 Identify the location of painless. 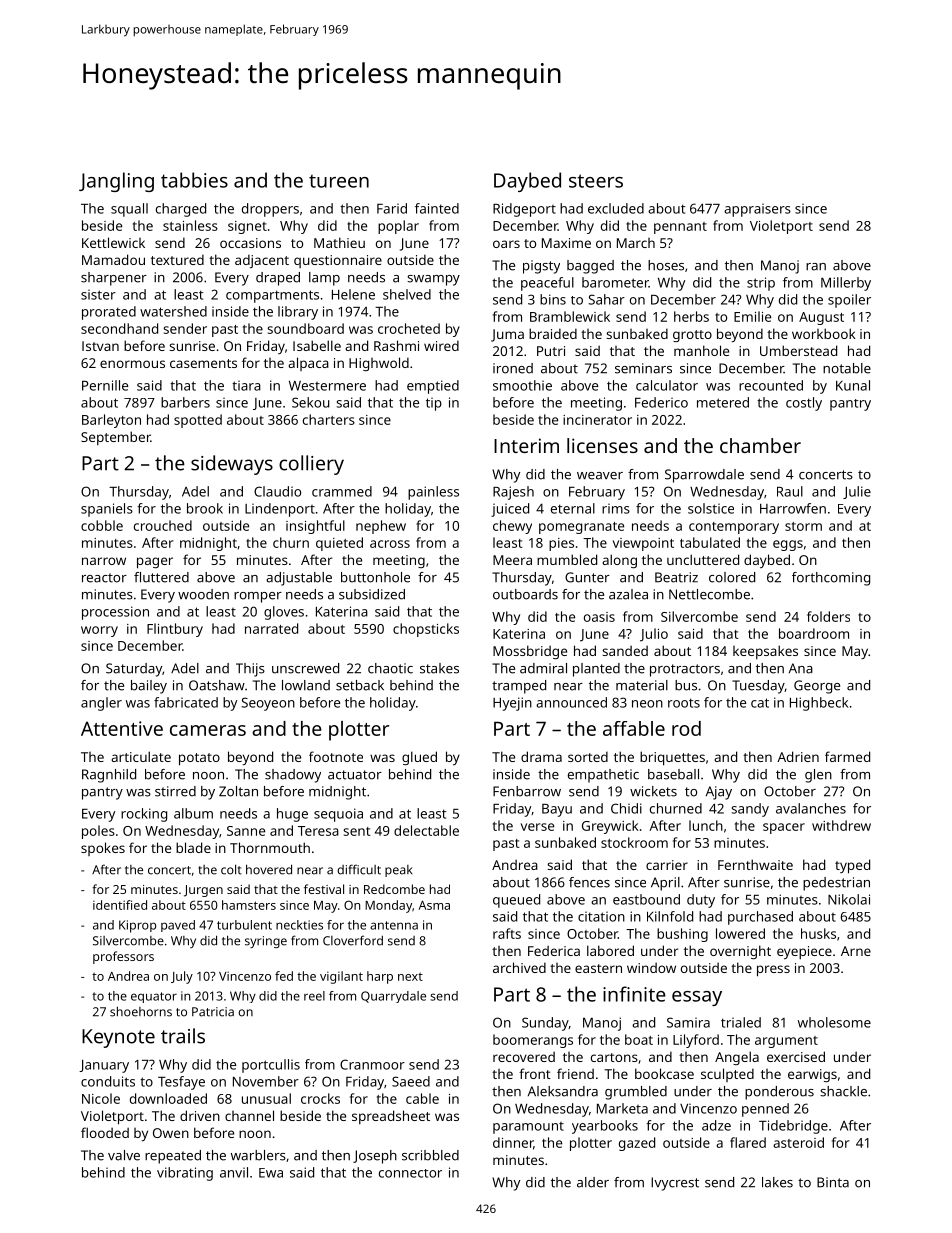
(433, 493).
